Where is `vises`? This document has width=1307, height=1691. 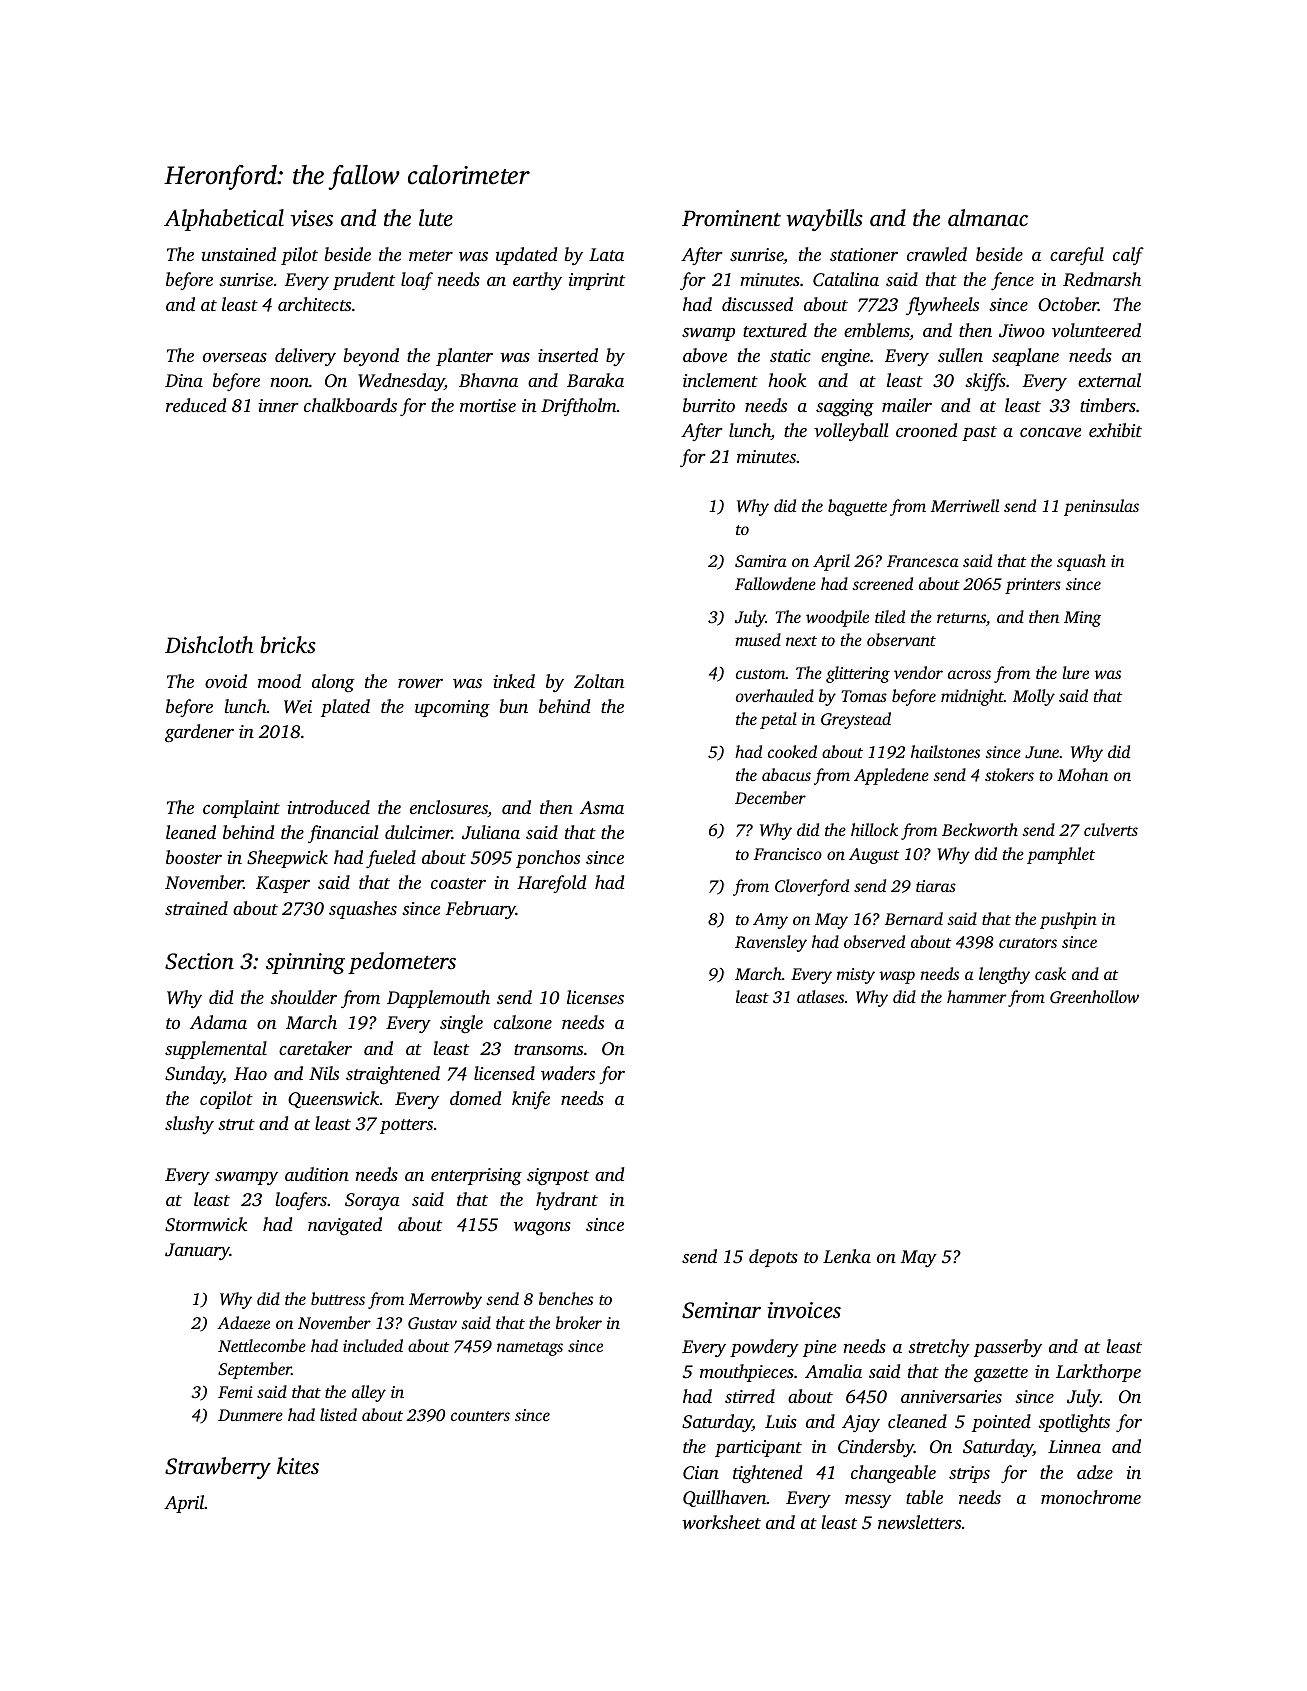 vises is located at coordinates (311, 218).
